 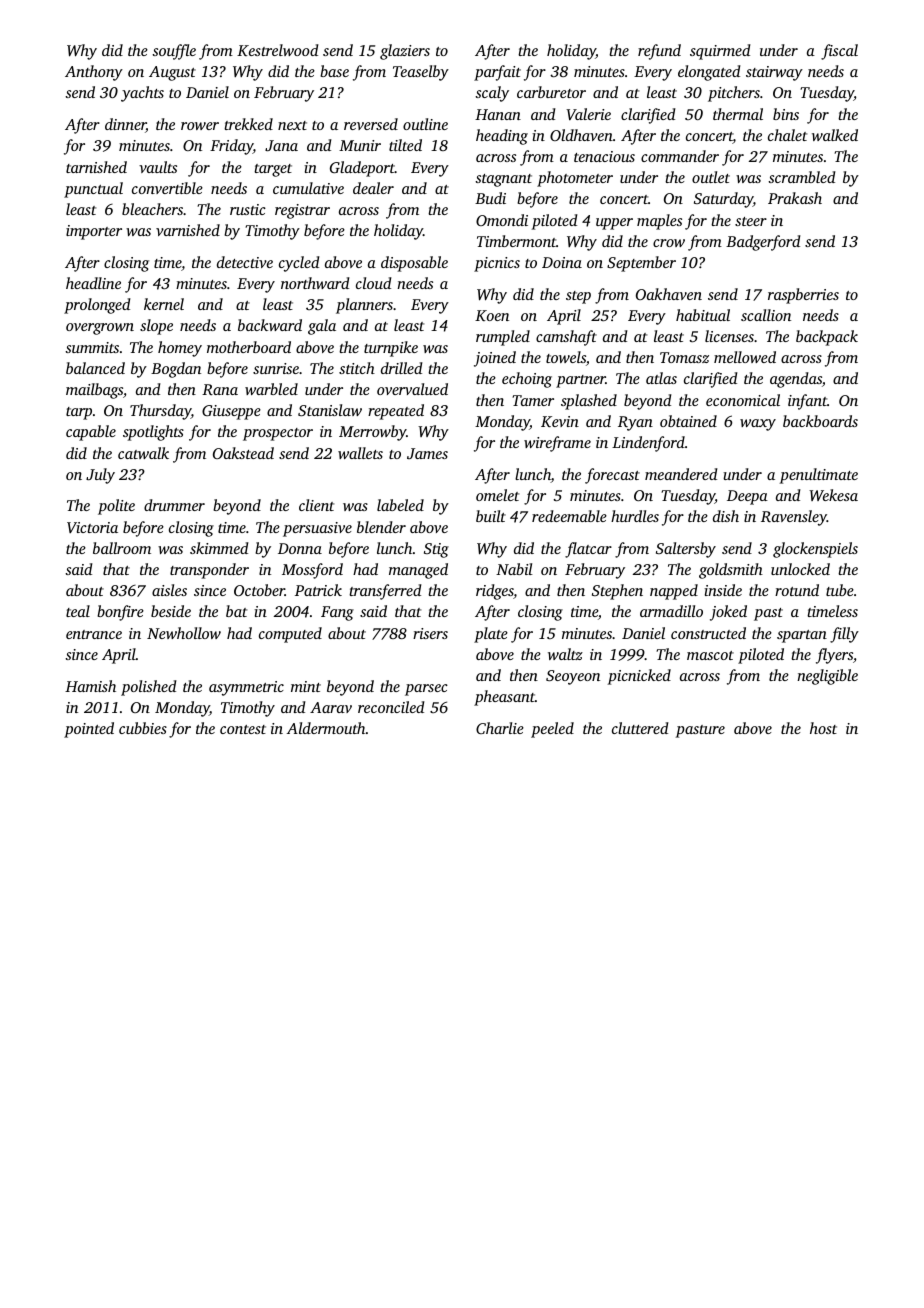 What do you see at coordinates (641, 264) in the screenshot?
I see `September` at bounding box center [641, 264].
